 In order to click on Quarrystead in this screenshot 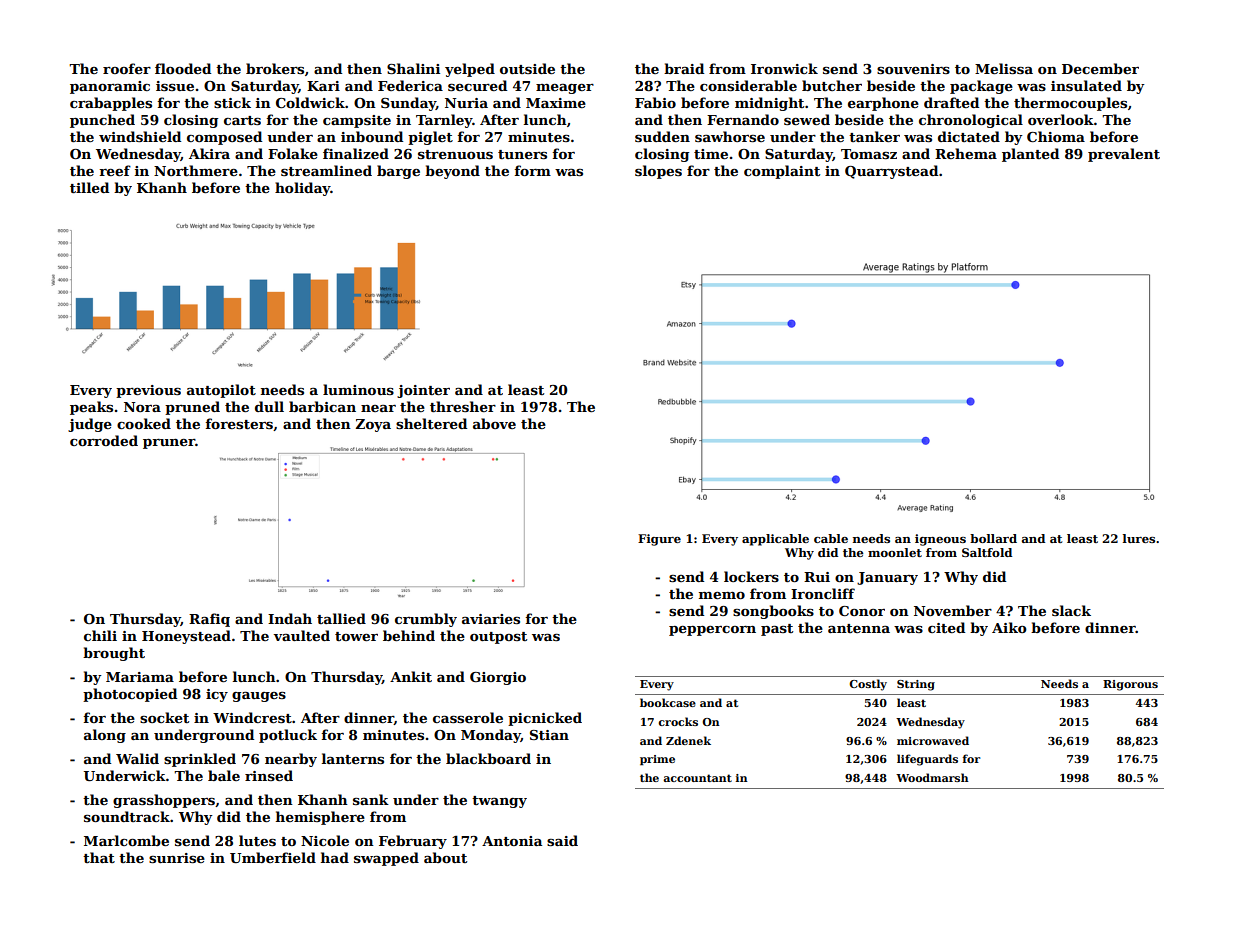, I will do `click(891, 172)`.
